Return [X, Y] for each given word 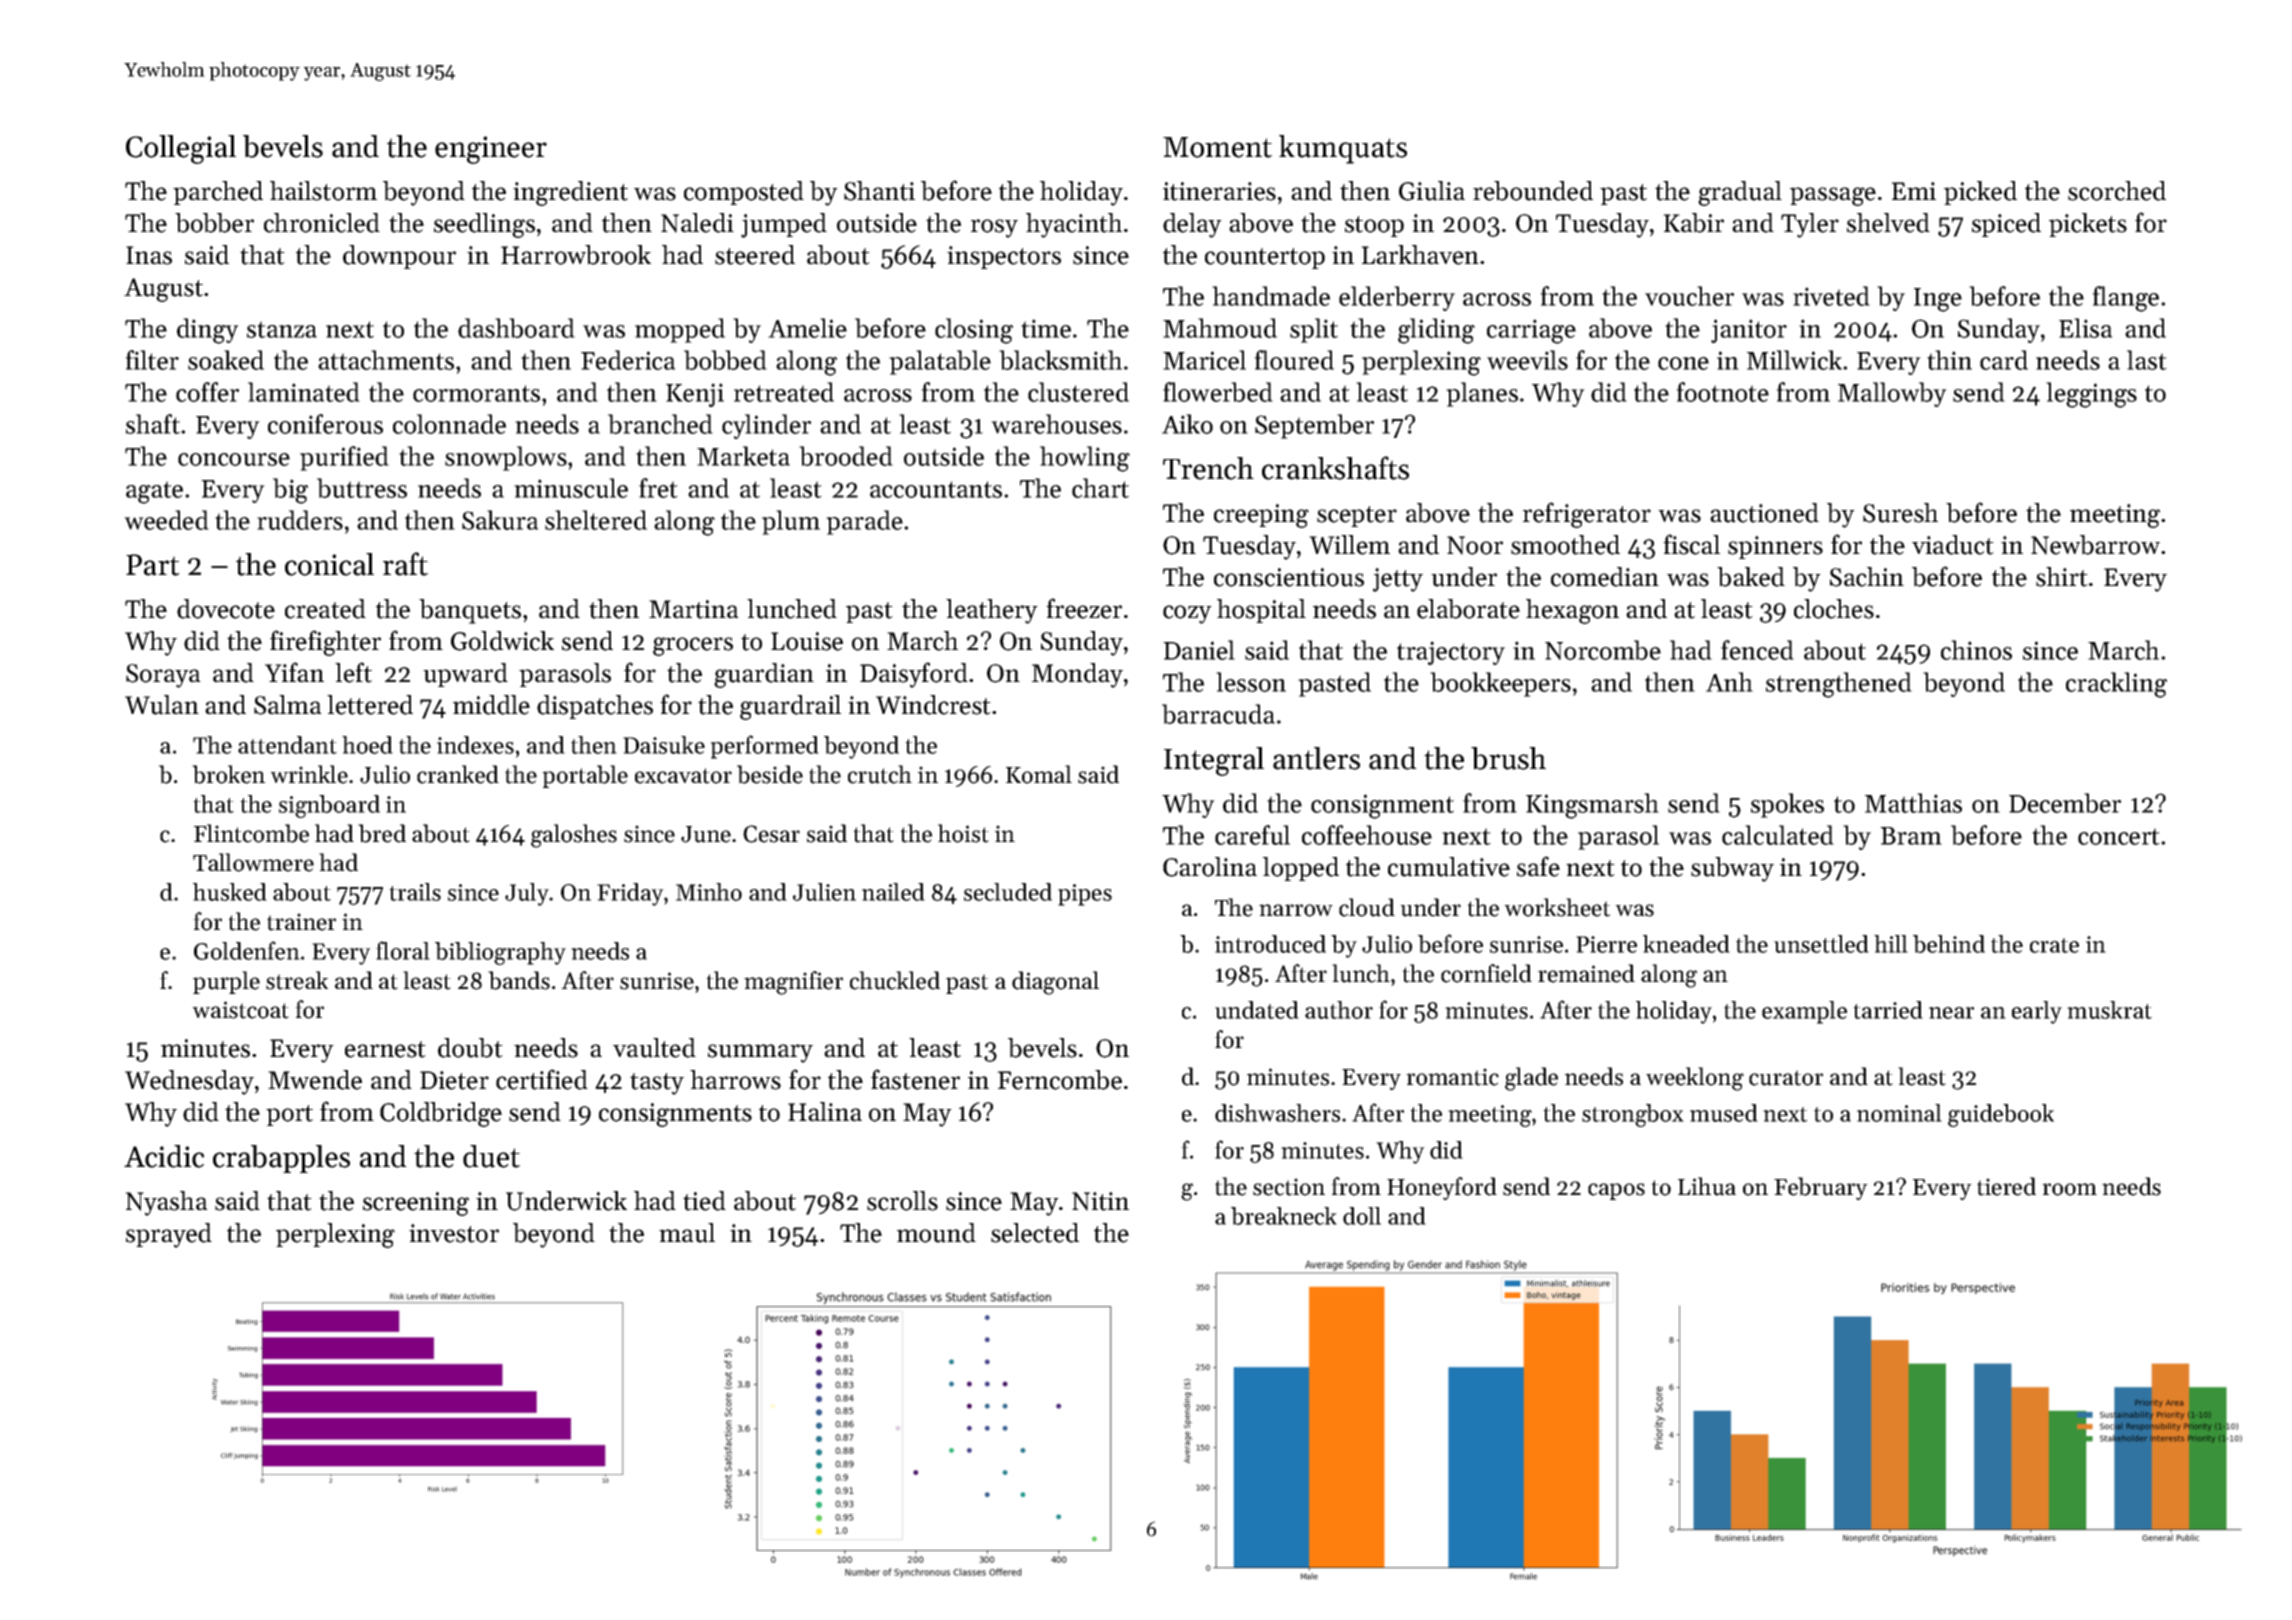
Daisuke [664, 745]
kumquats [1343, 149]
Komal [1039, 774]
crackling [2116, 685]
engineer [491, 150]
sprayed [169, 1235]
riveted [1831, 296]
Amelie [807, 328]
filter [152, 360]
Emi [1913, 191]
